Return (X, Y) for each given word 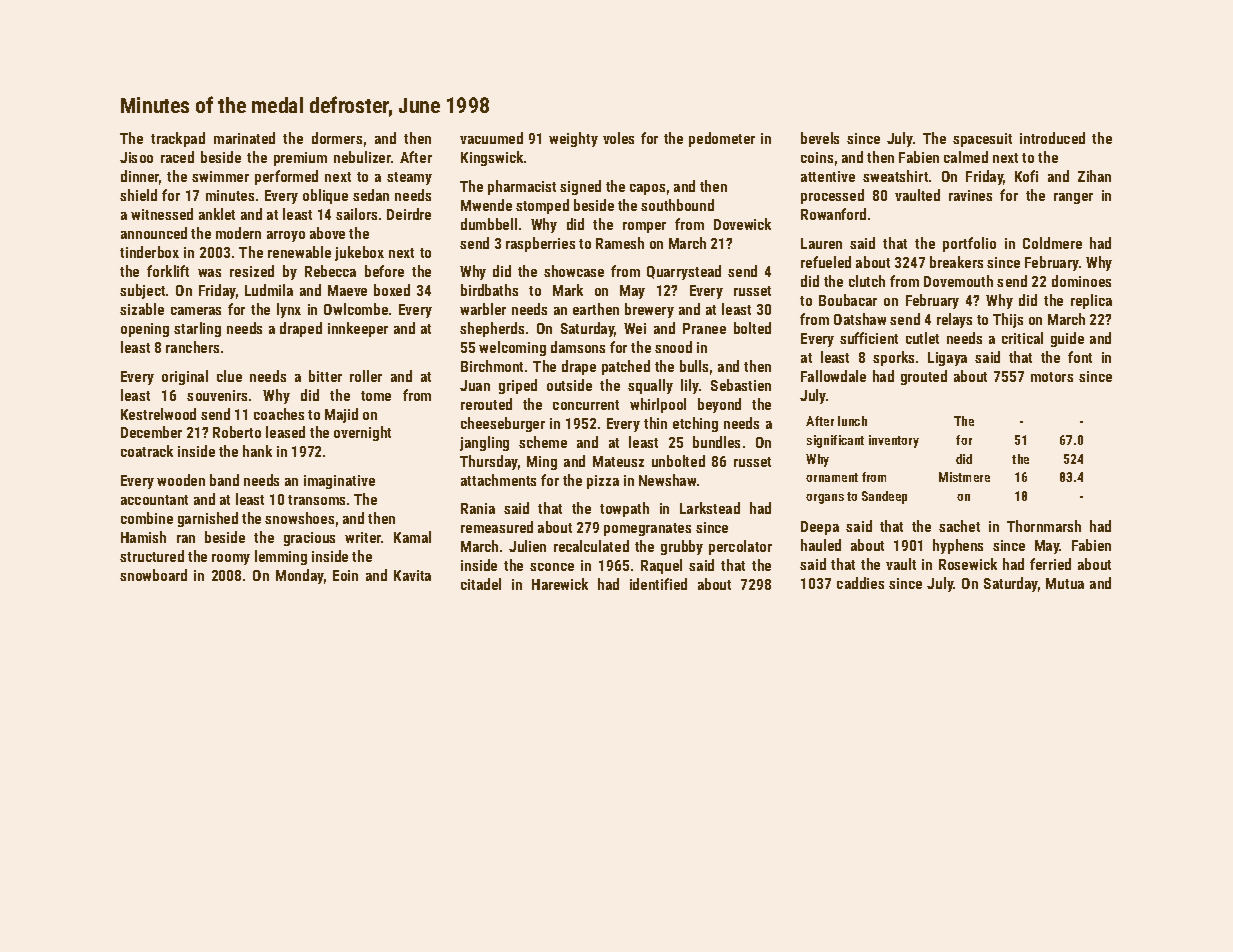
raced (177, 157)
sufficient (869, 338)
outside (569, 385)
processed (832, 196)
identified (658, 584)
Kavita (412, 575)
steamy (409, 178)
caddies (860, 583)
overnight (362, 433)
